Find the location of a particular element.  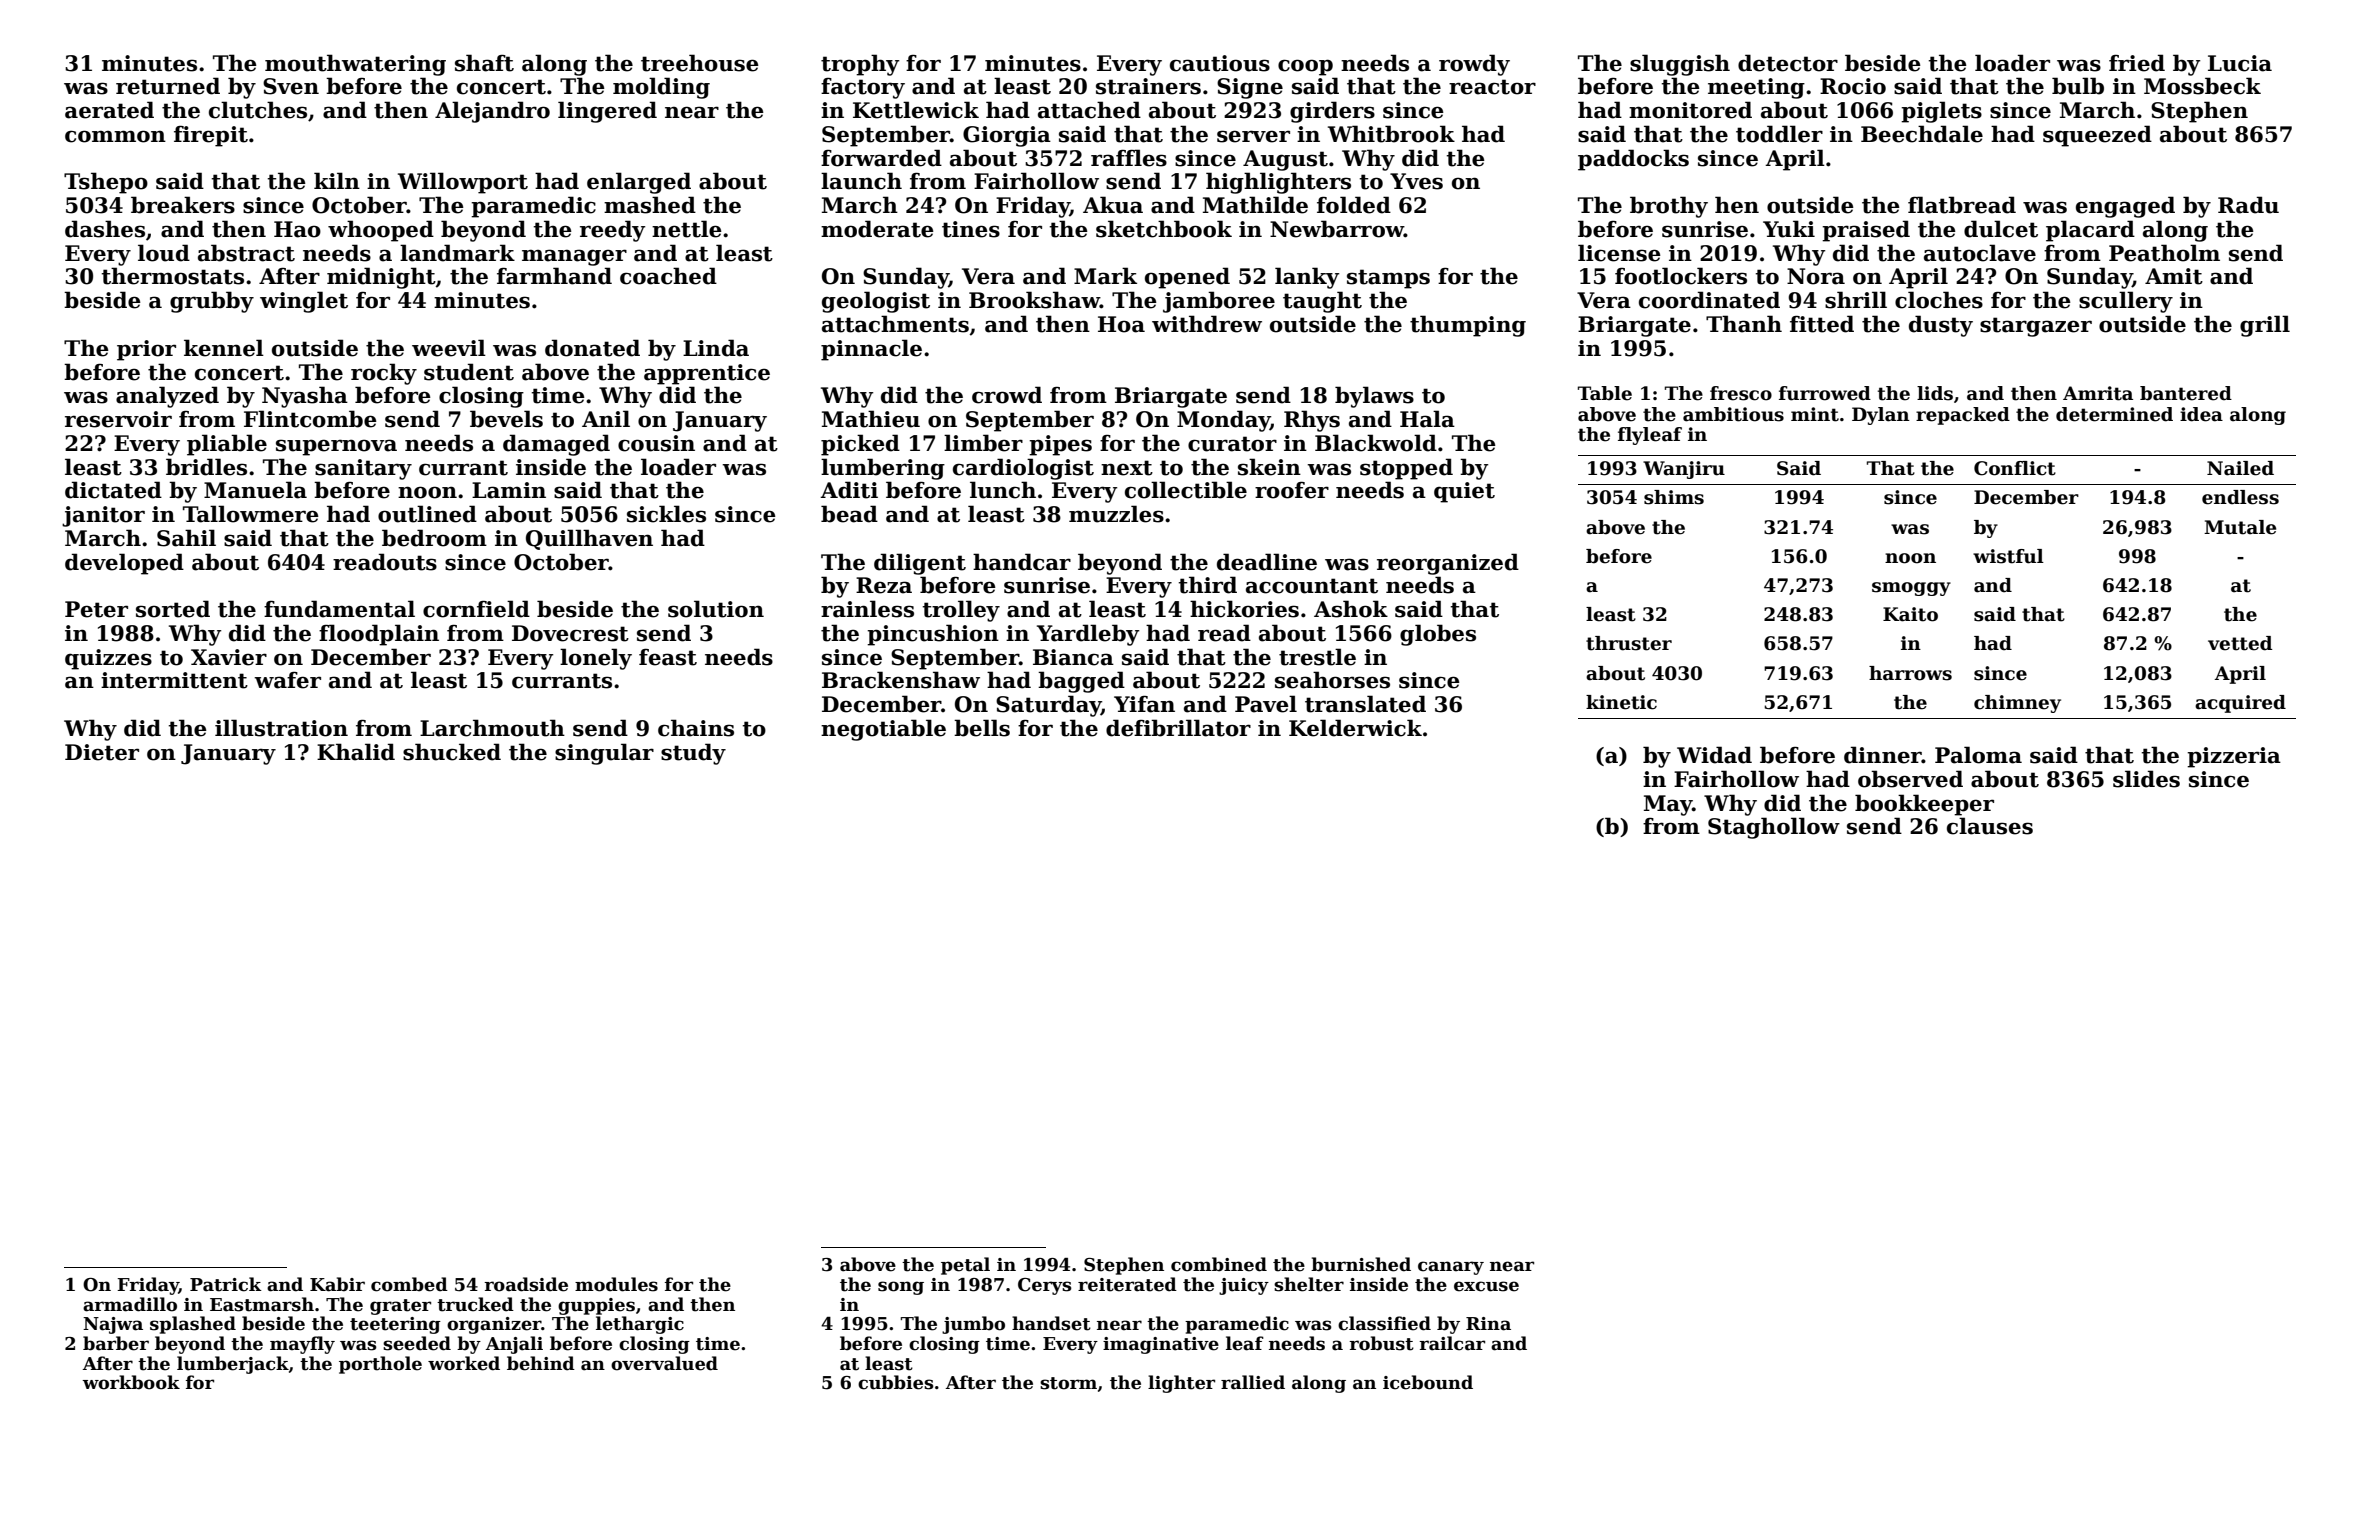

rallied is located at coordinates (1253, 1382).
